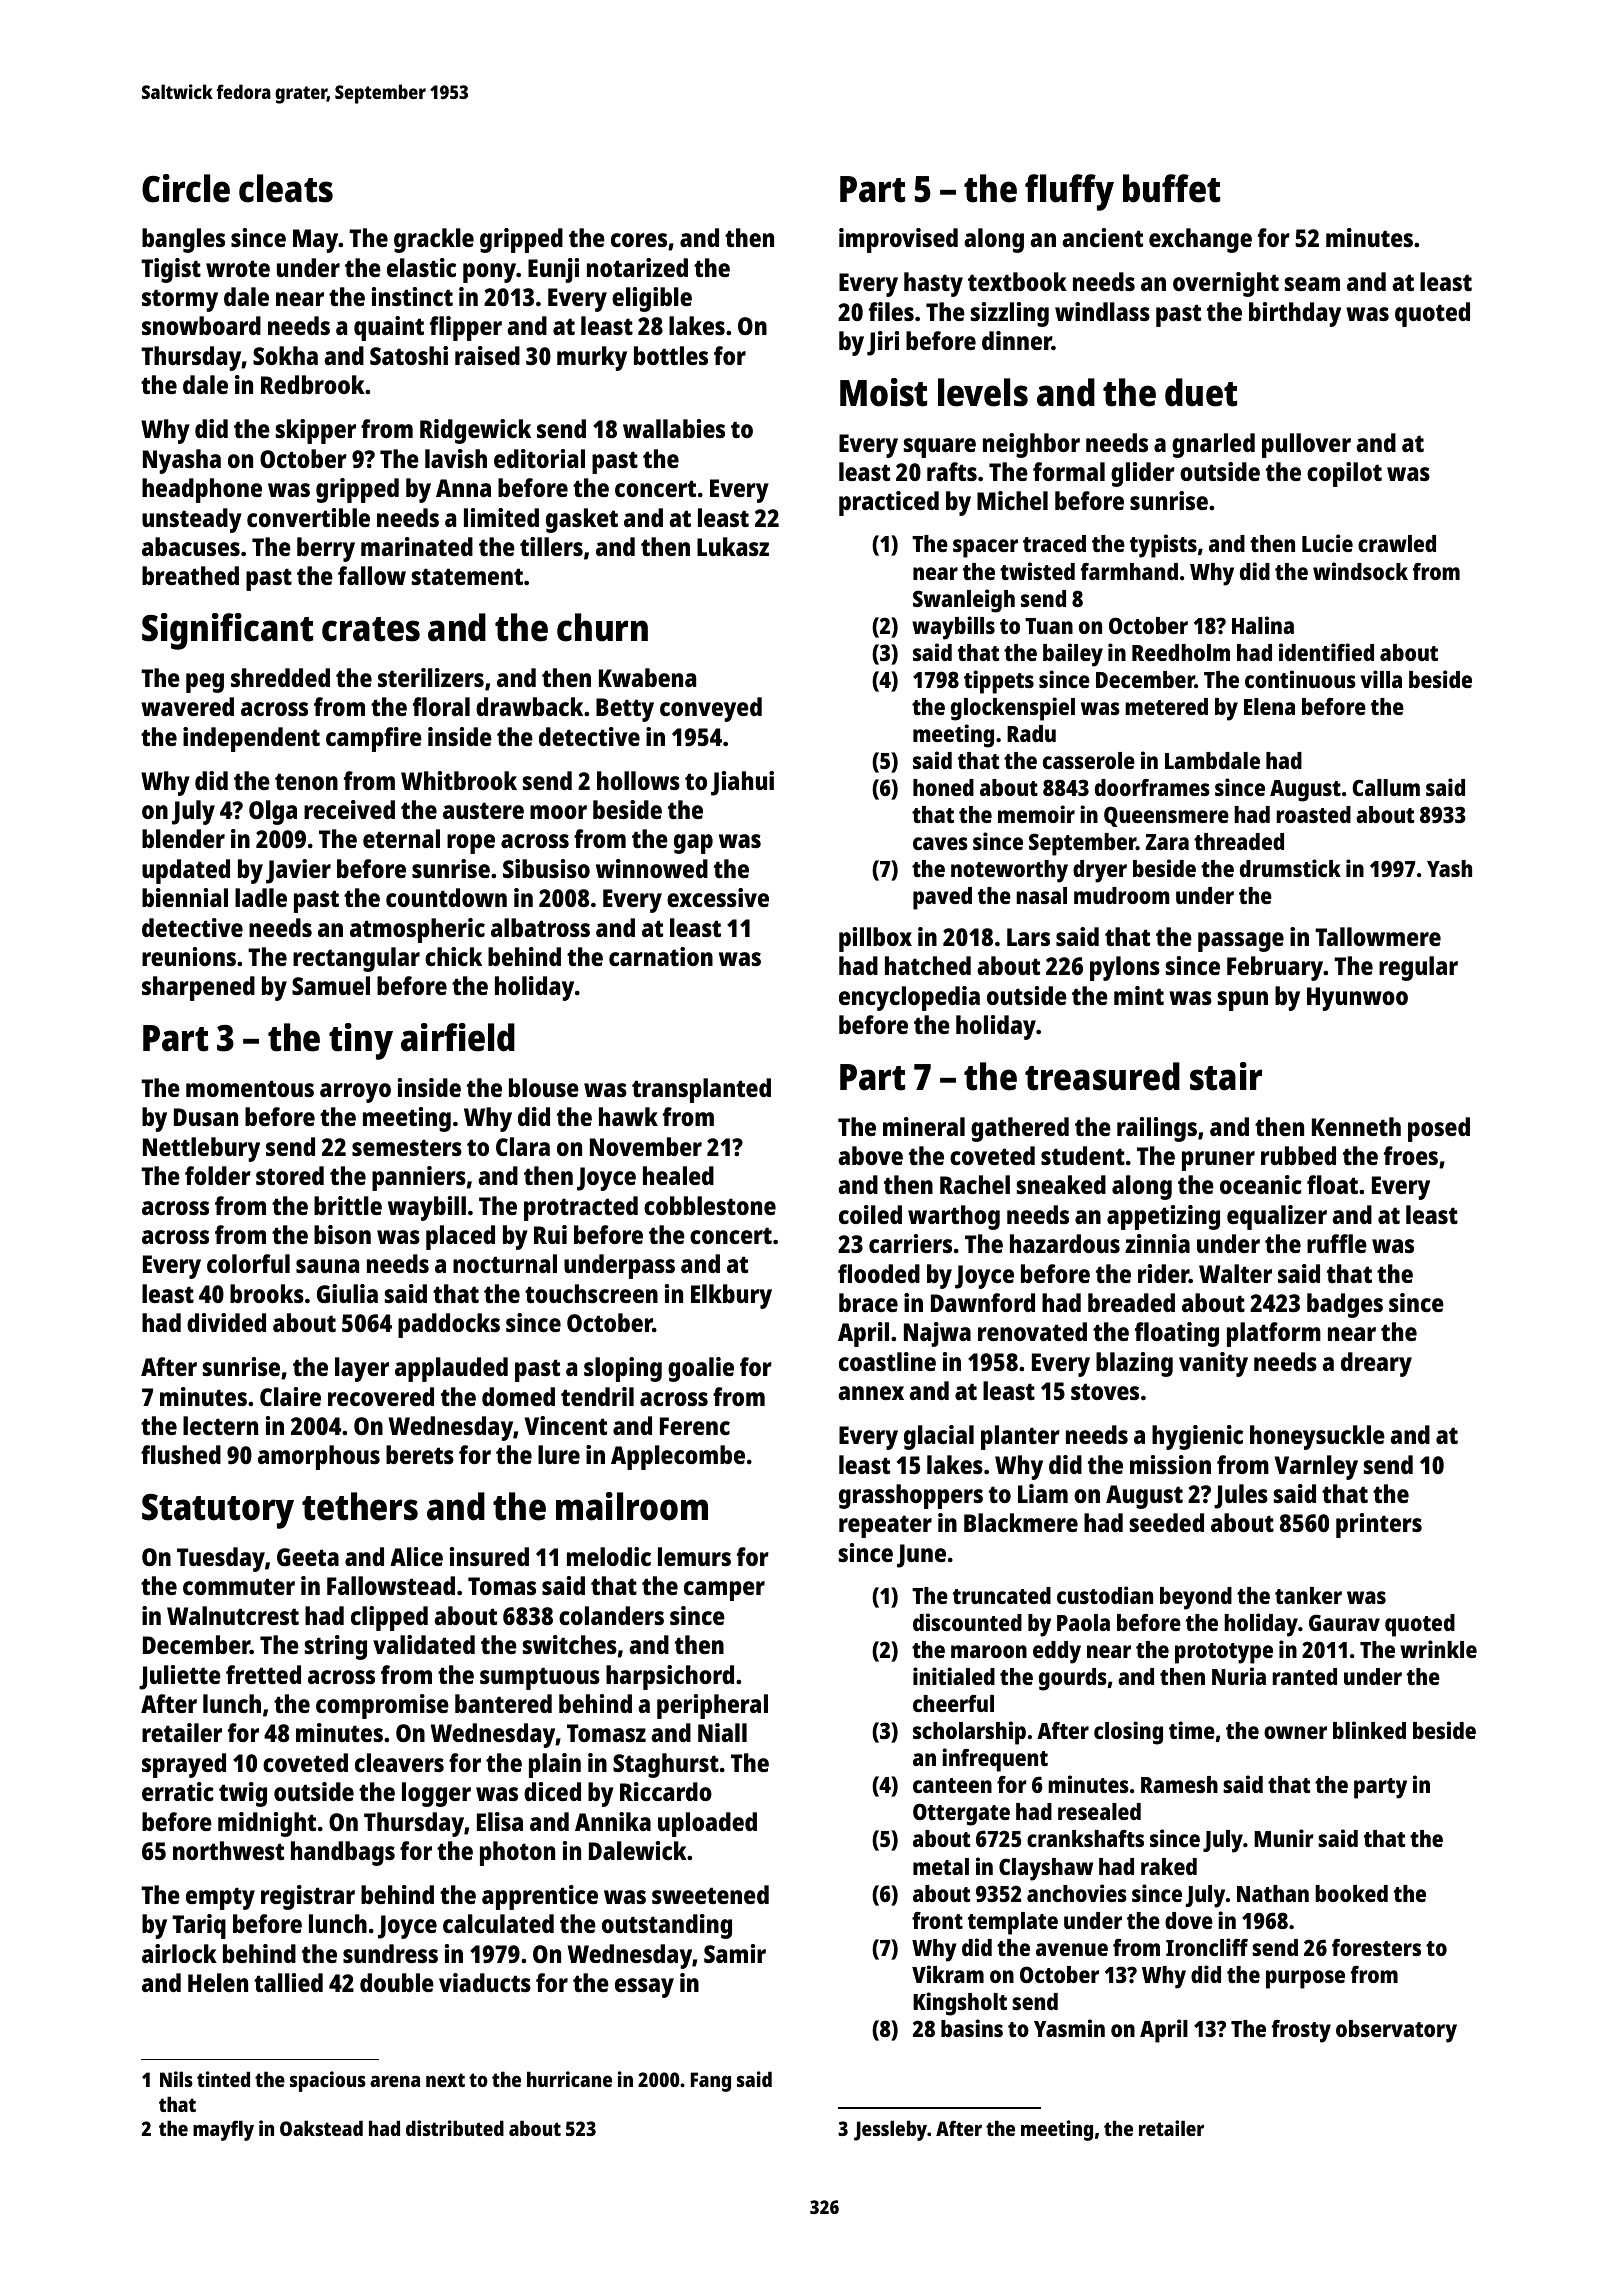  What do you see at coordinates (1411, 1155) in the page?
I see `froes` at bounding box center [1411, 1155].
